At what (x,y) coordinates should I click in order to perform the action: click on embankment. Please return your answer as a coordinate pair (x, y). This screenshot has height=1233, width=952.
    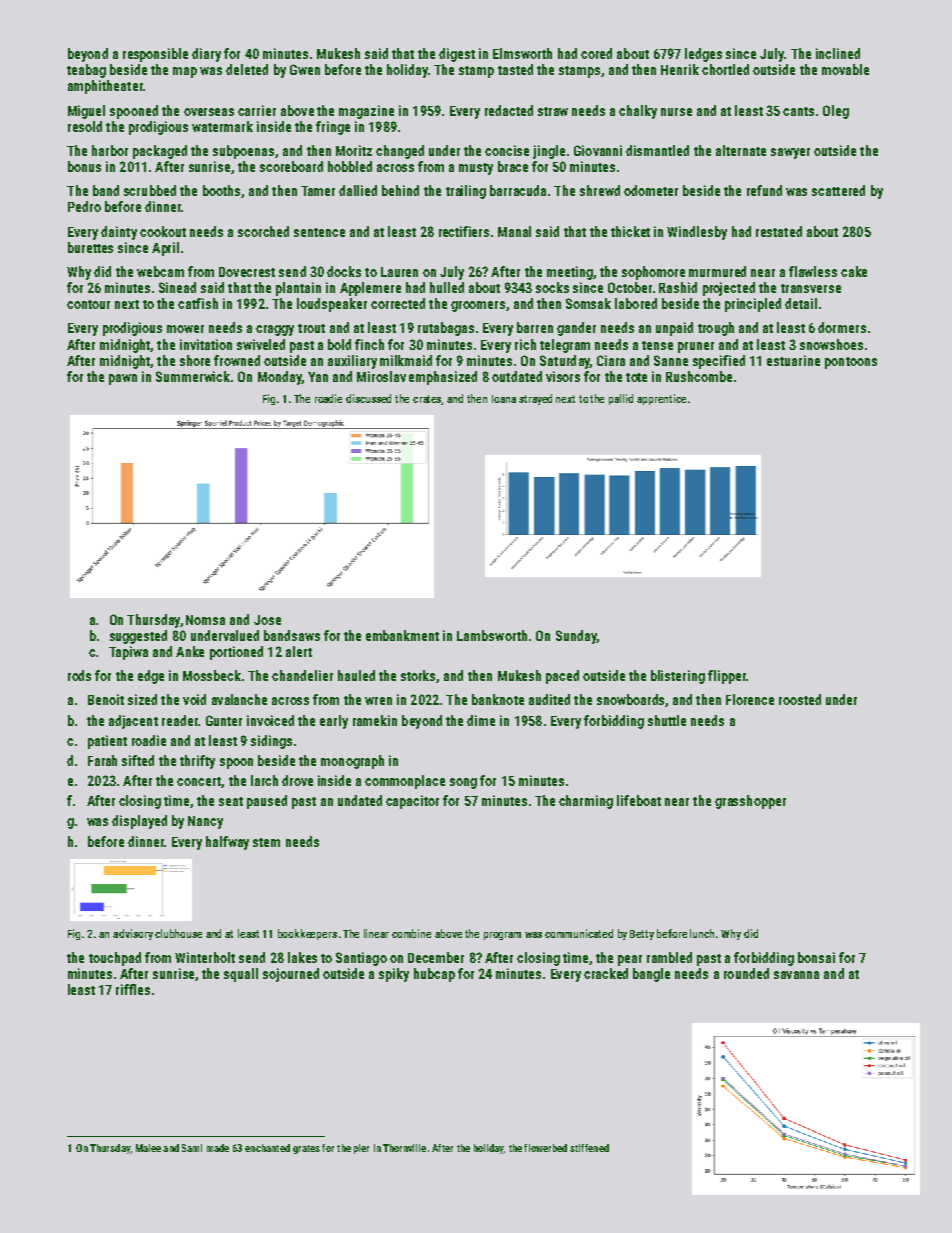
    Looking at the image, I should click on (402, 635).
